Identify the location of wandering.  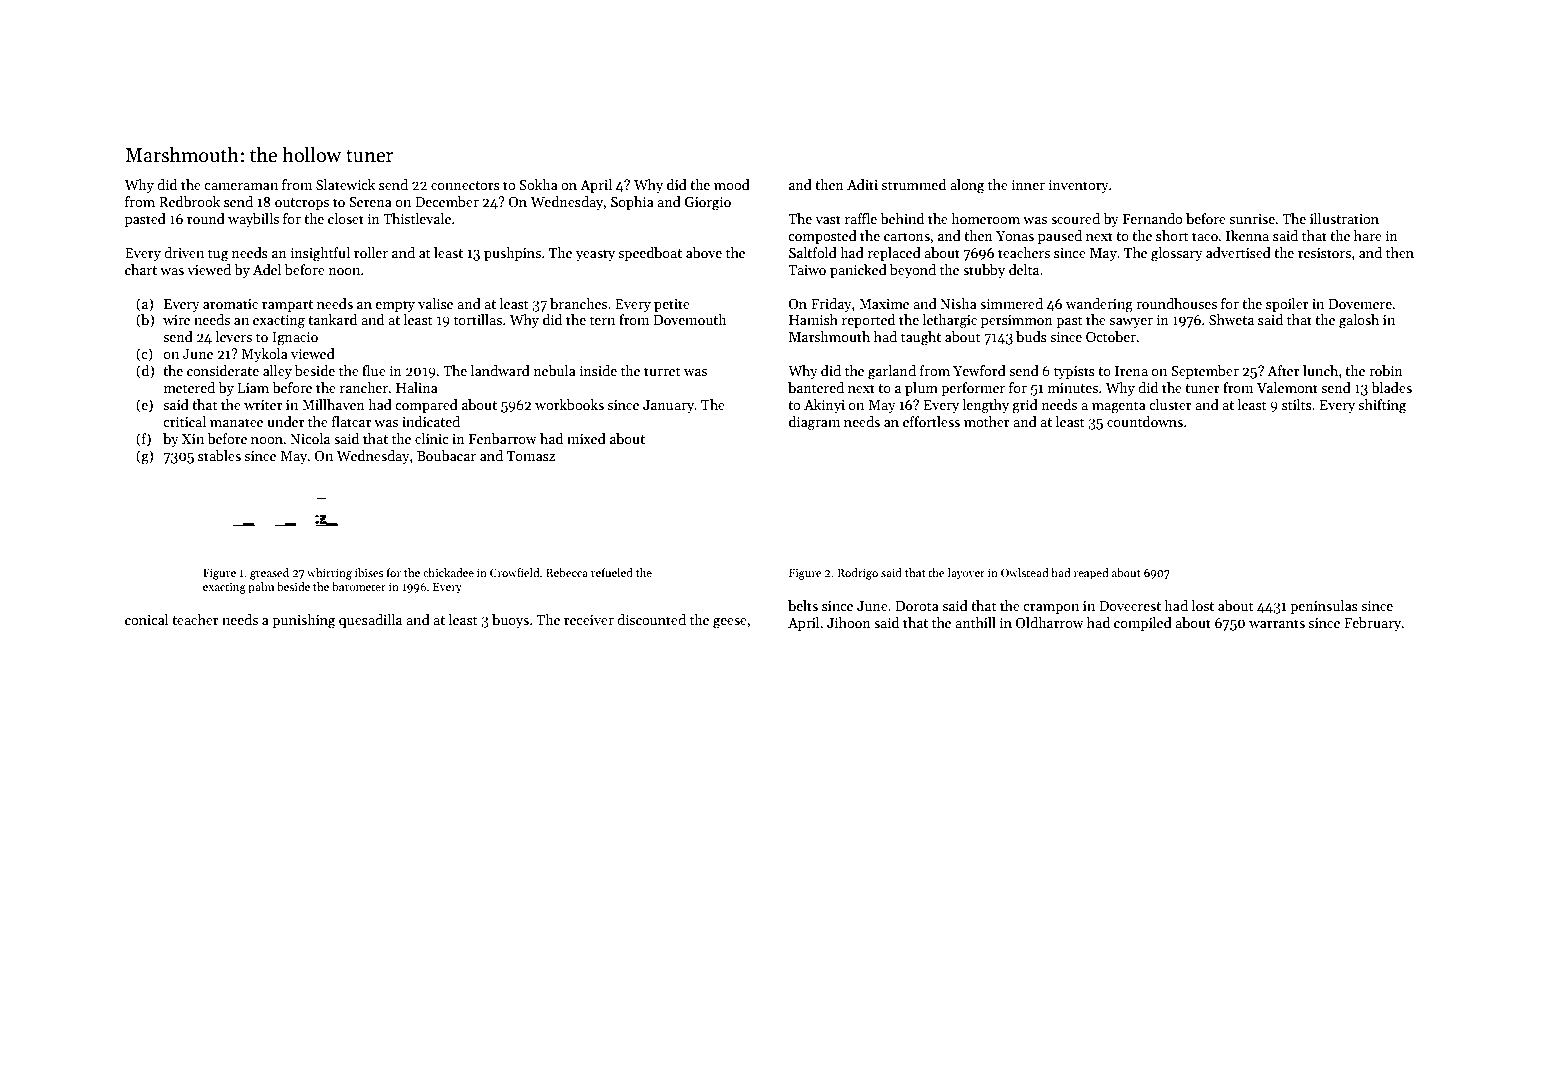
(1099, 305).
